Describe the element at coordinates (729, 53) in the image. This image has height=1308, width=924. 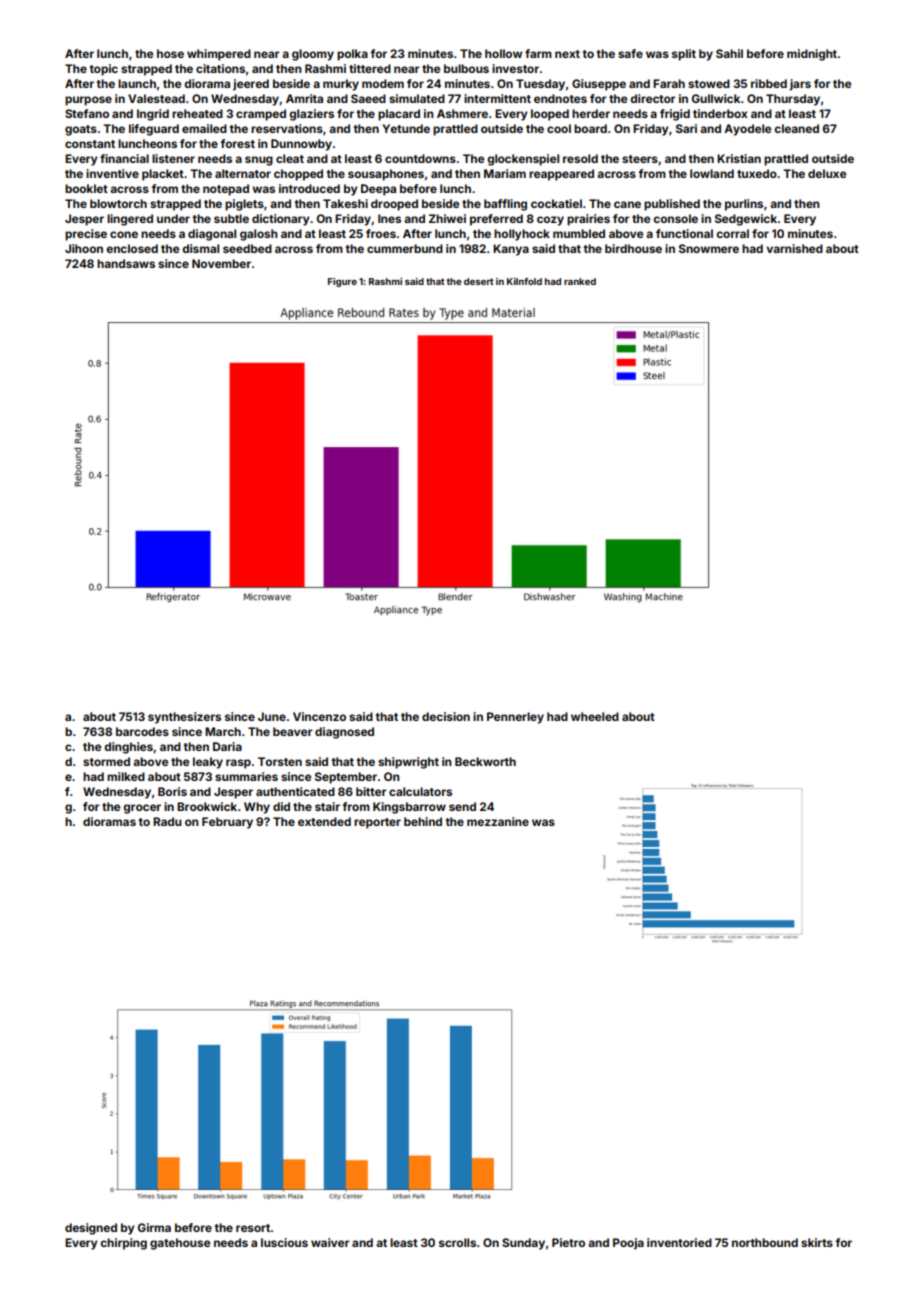
I see `Sahil` at that location.
